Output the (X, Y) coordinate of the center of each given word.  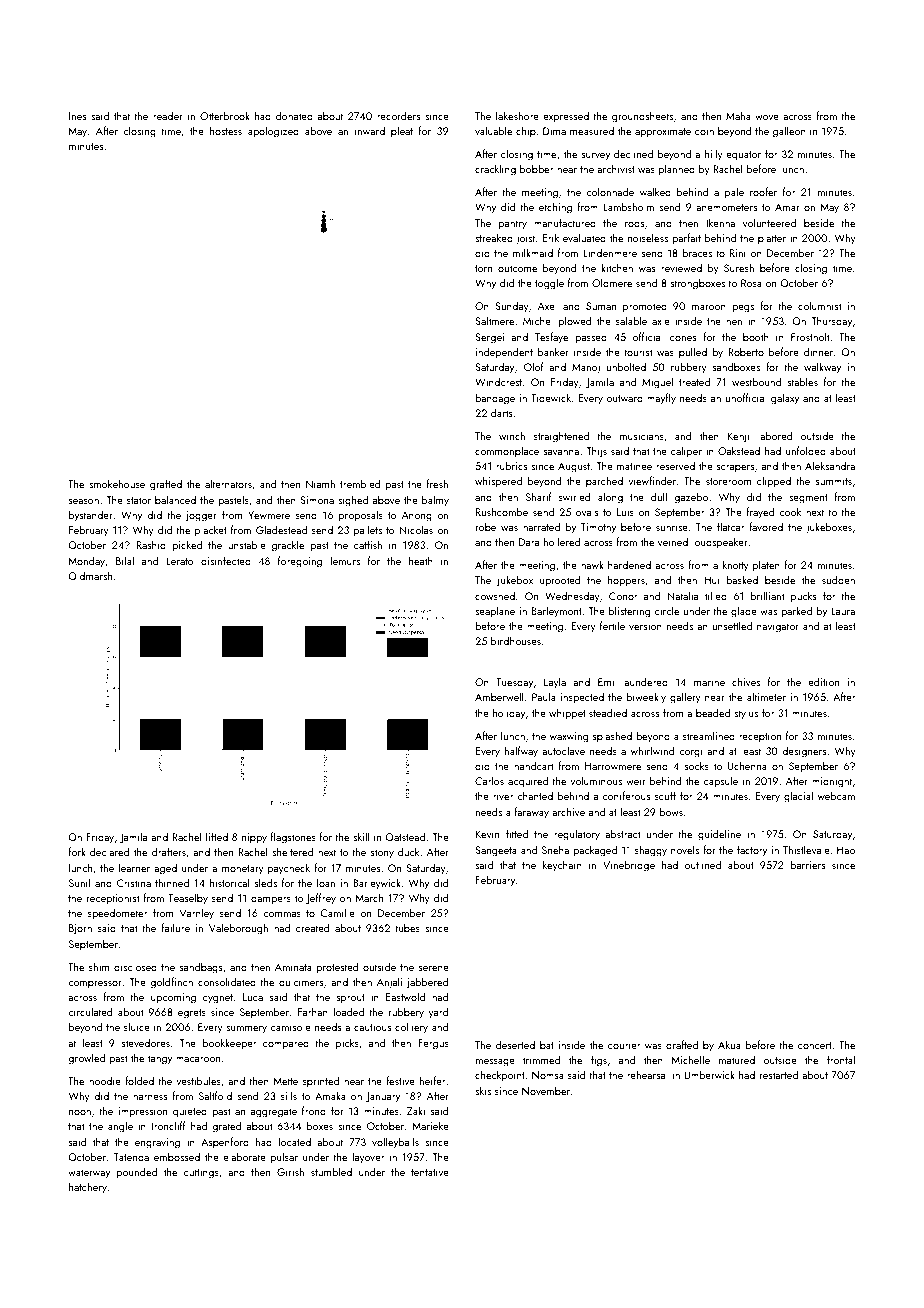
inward (370, 130)
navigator (778, 627)
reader (168, 115)
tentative (430, 1172)
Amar (787, 207)
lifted (217, 836)
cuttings (201, 1173)
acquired (528, 782)
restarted (779, 1074)
